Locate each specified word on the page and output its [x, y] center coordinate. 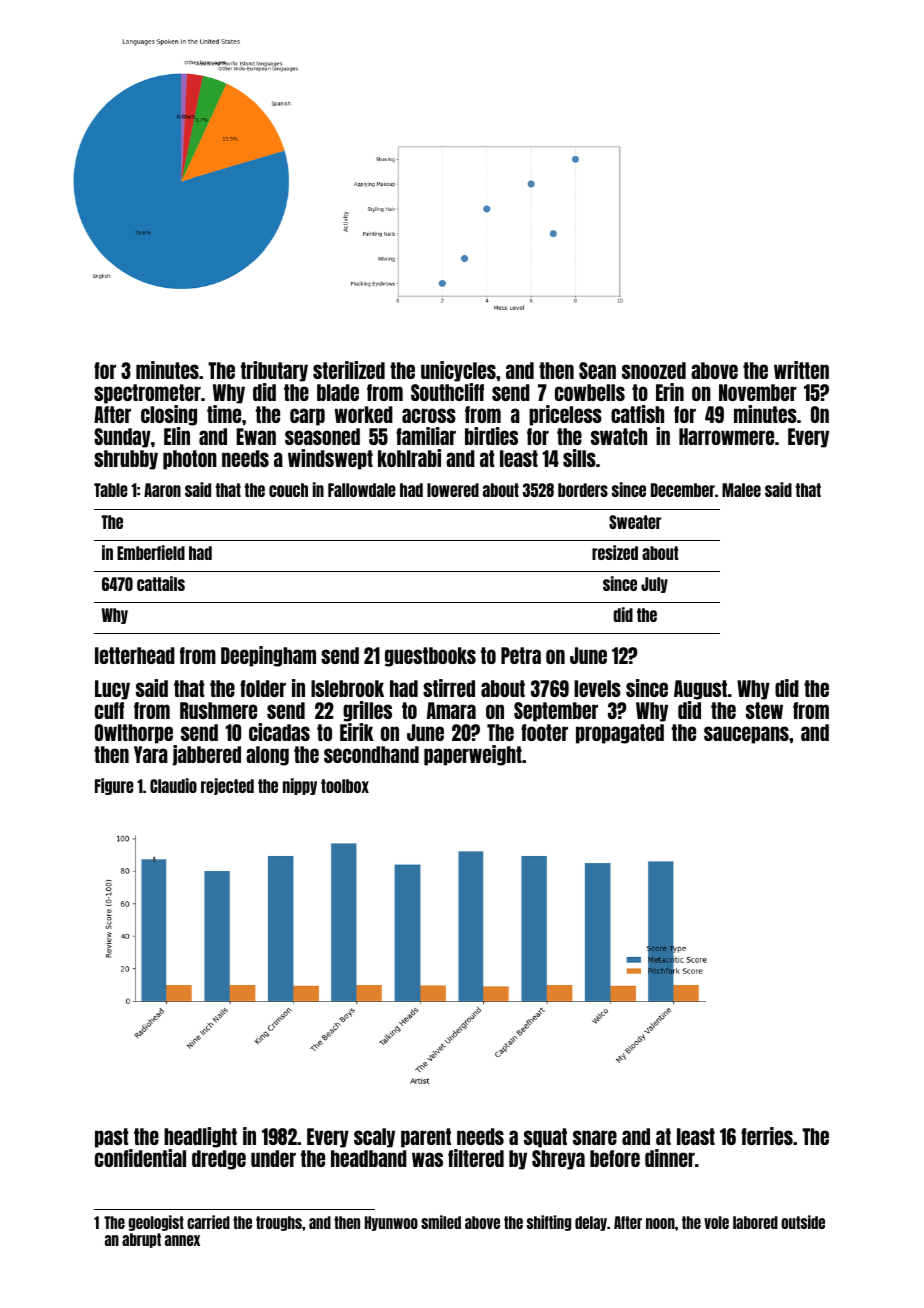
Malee [741, 490]
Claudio [173, 785]
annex [182, 1240]
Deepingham [268, 656]
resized [615, 552]
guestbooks [430, 657]
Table [111, 490]
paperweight [473, 755]
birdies [491, 436]
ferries [767, 1136]
